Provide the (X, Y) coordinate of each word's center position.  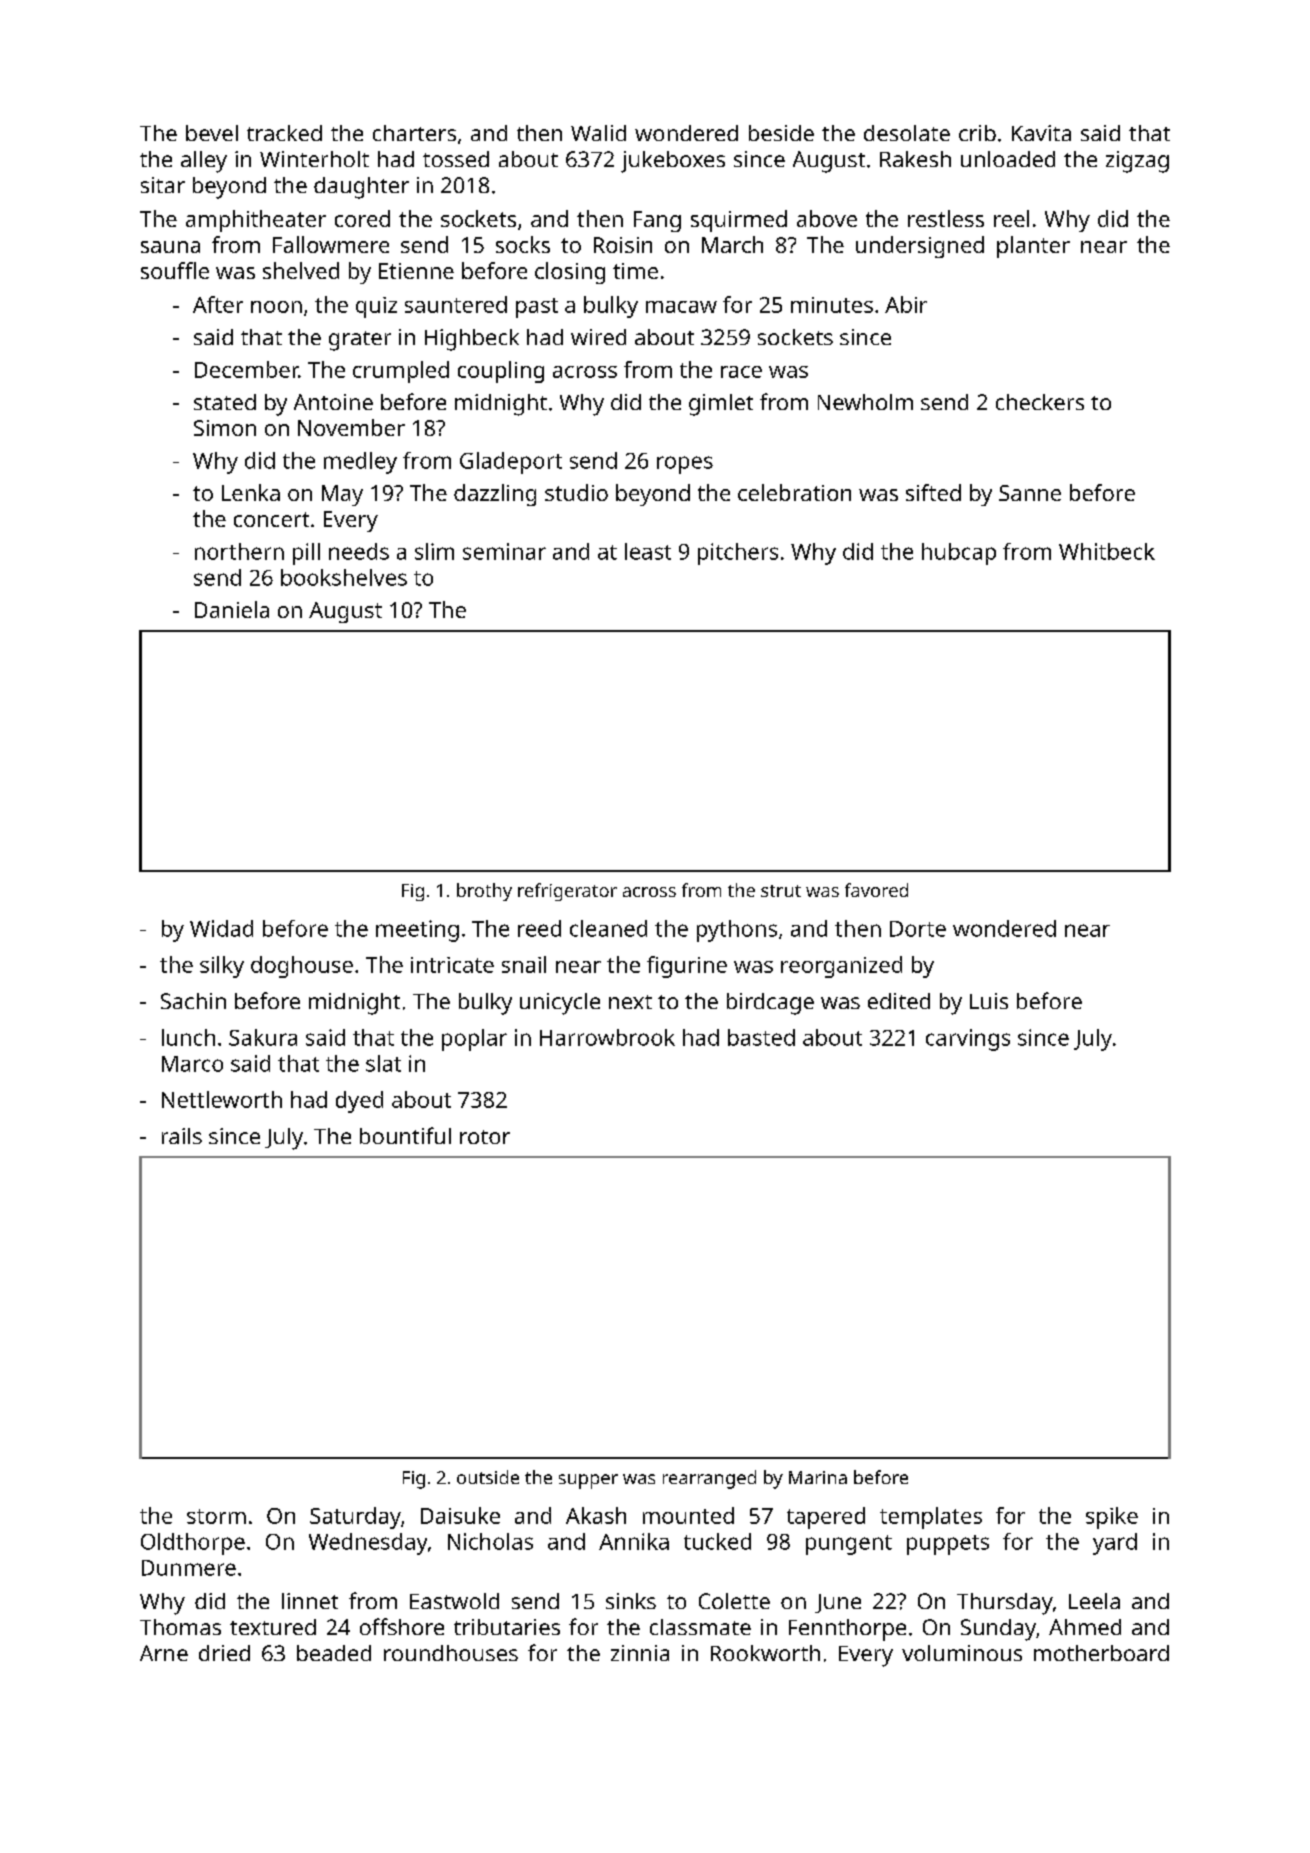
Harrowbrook (607, 1037)
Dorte (918, 929)
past (537, 308)
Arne (164, 1653)
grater (360, 341)
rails (182, 1136)
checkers (1040, 402)
